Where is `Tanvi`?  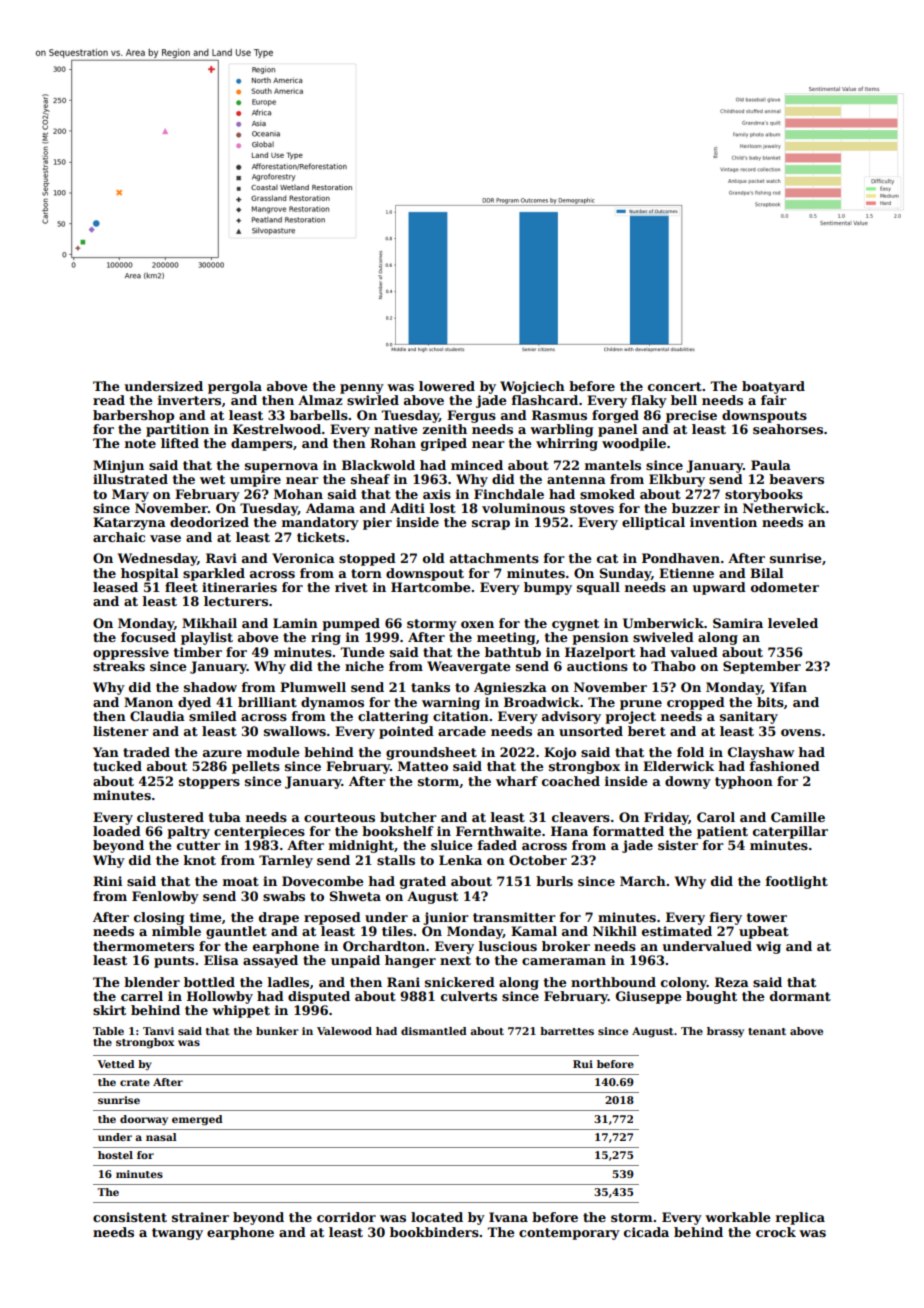
Tanvi is located at coordinates (158, 1031).
